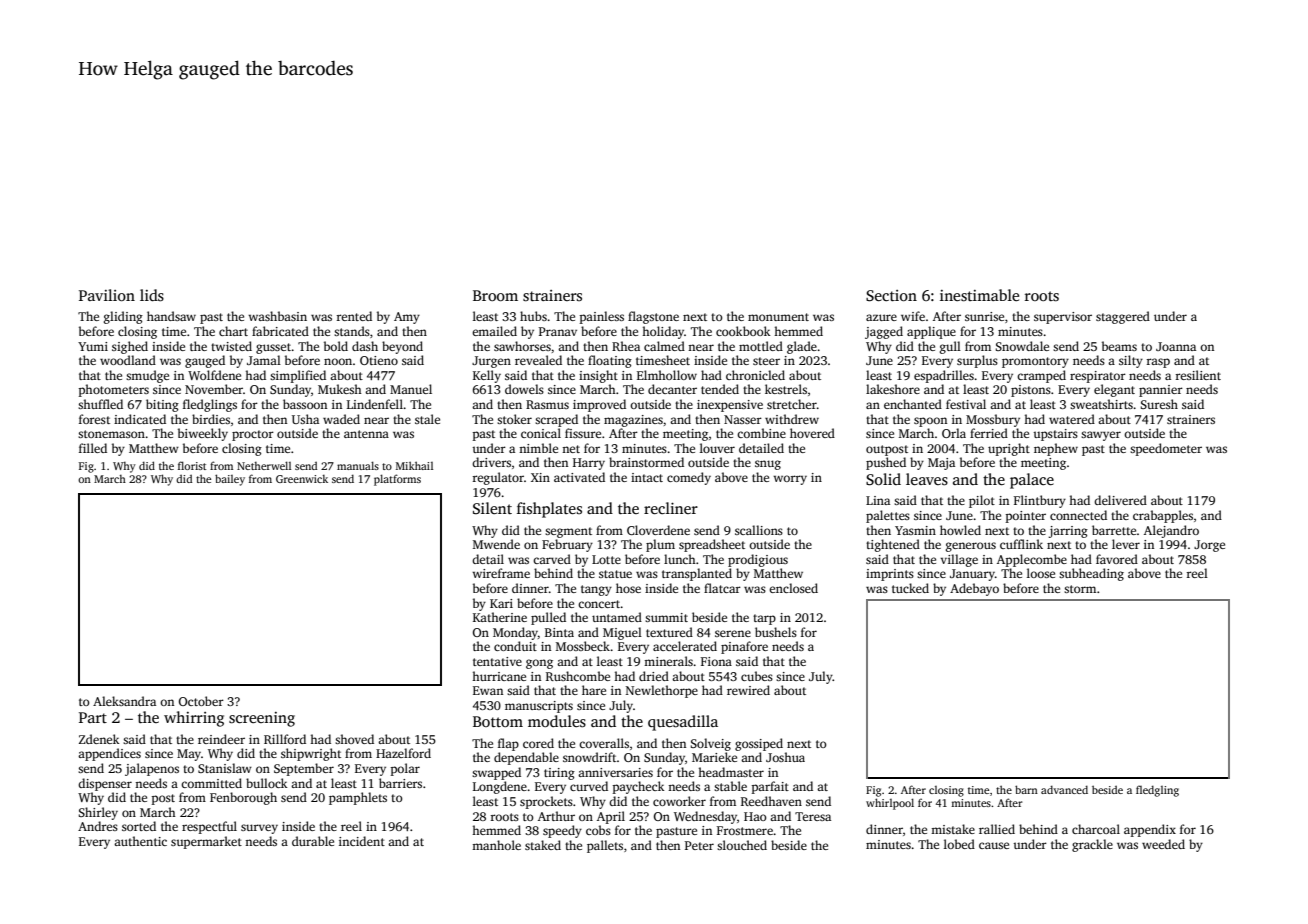 This screenshot has height=924, width=1308. What do you see at coordinates (959, 560) in the screenshot?
I see `village` at bounding box center [959, 560].
